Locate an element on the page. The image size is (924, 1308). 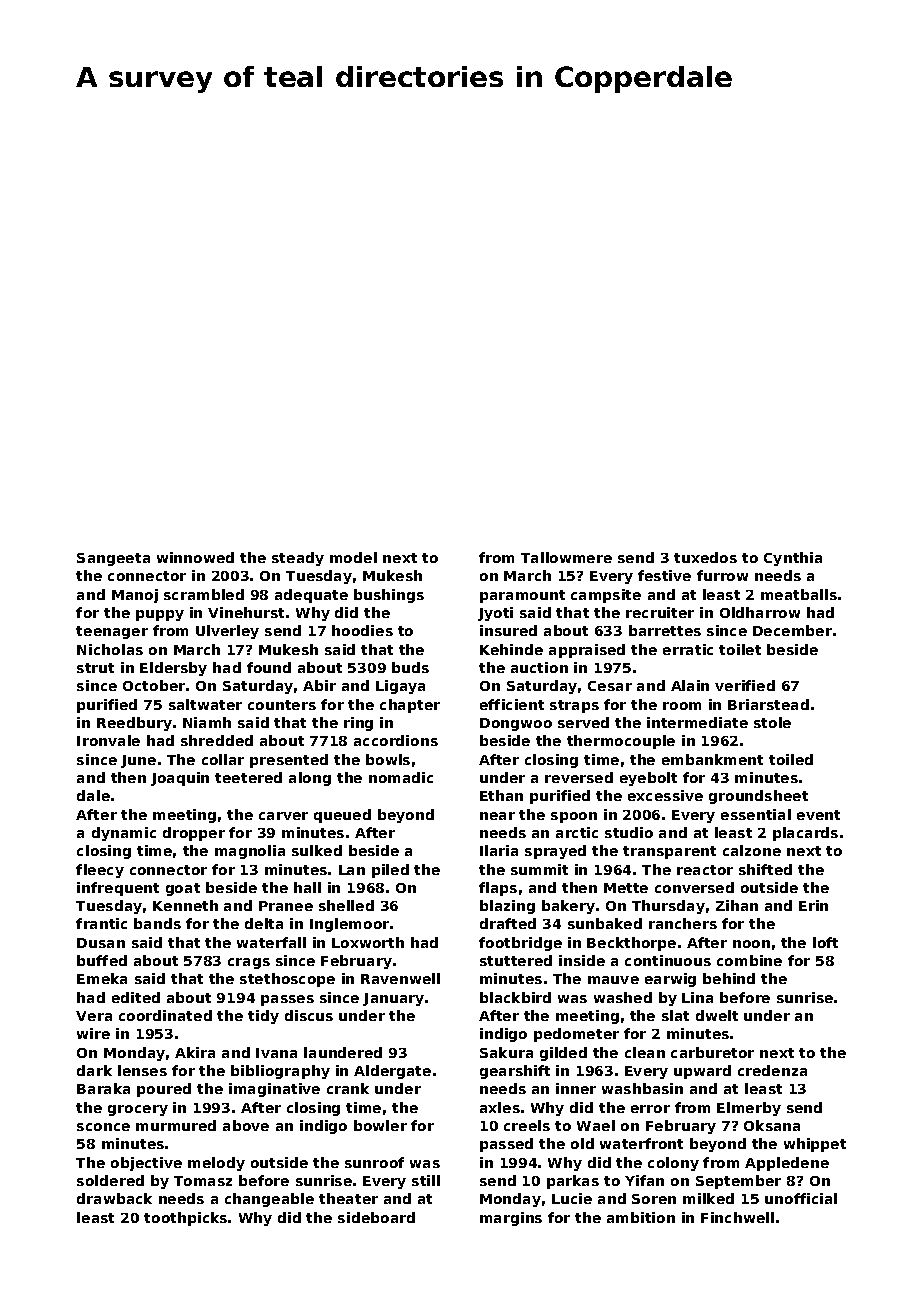
fleecy is located at coordinates (100, 871).
